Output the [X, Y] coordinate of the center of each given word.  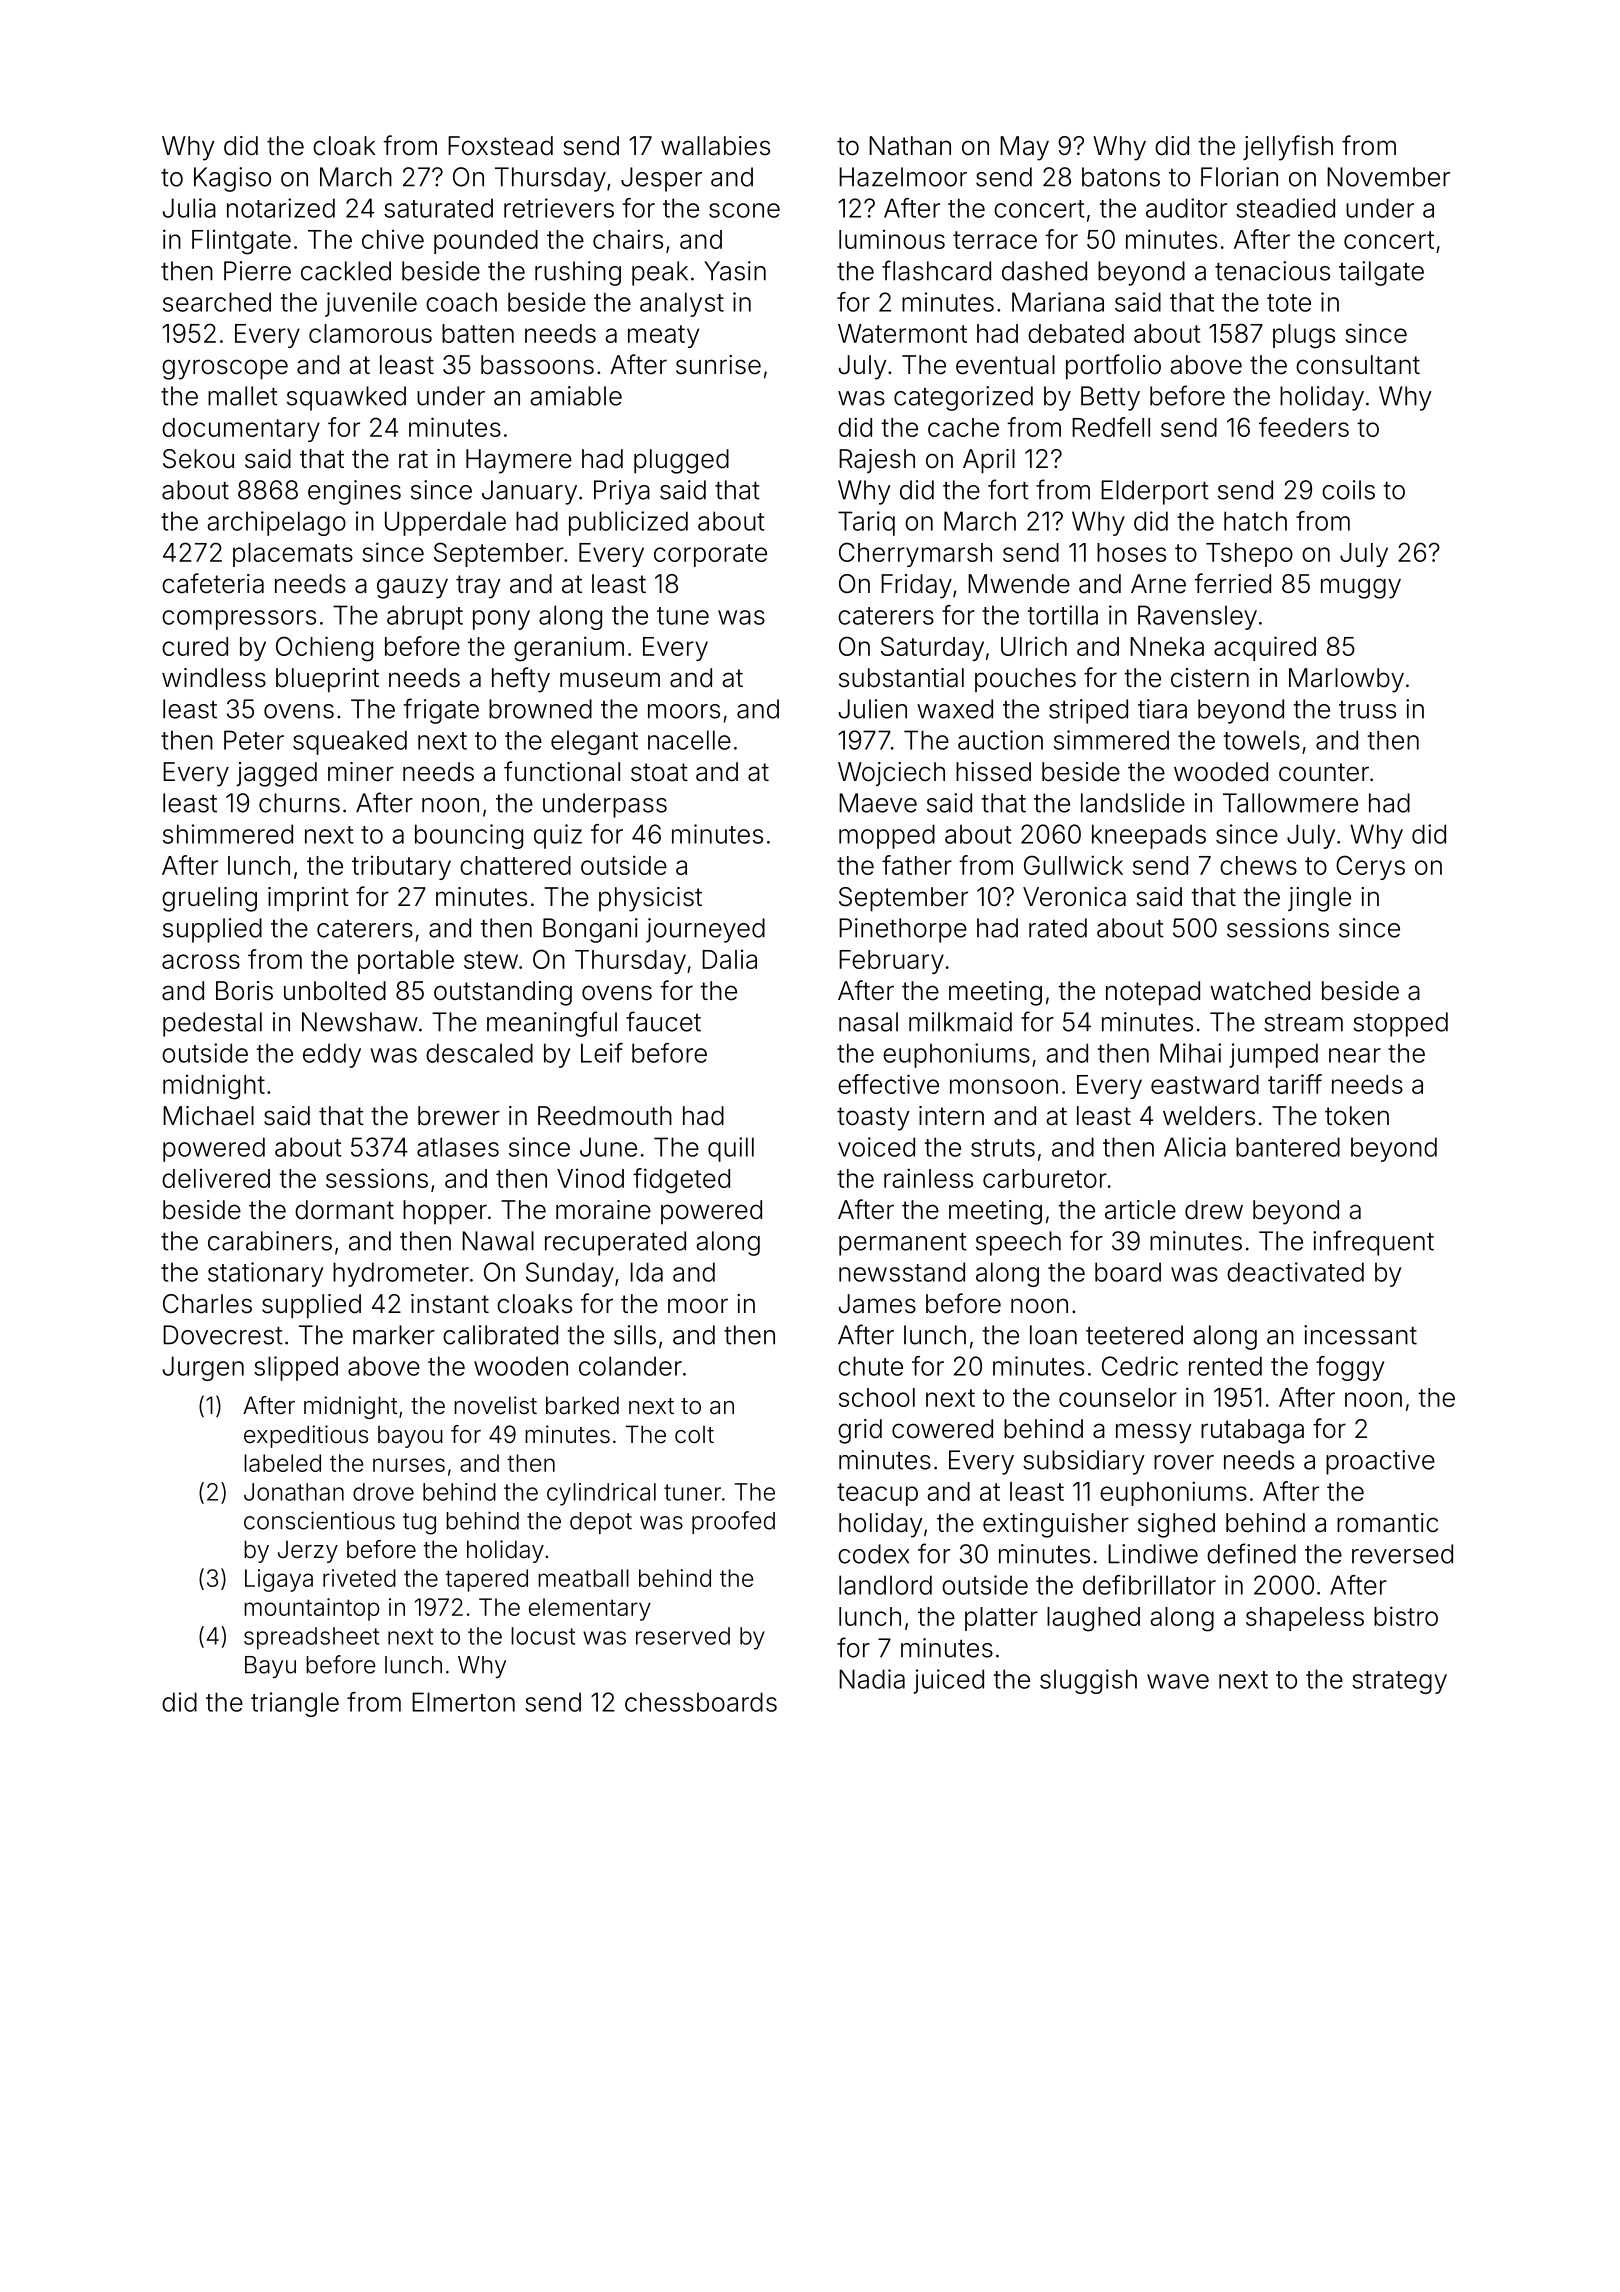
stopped [1400, 1024]
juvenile [371, 304]
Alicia [1195, 1147]
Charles [207, 1304]
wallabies [715, 146]
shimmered [228, 834]
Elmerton [463, 1702]
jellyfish [1288, 148]
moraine [603, 1210]
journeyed [705, 930]
